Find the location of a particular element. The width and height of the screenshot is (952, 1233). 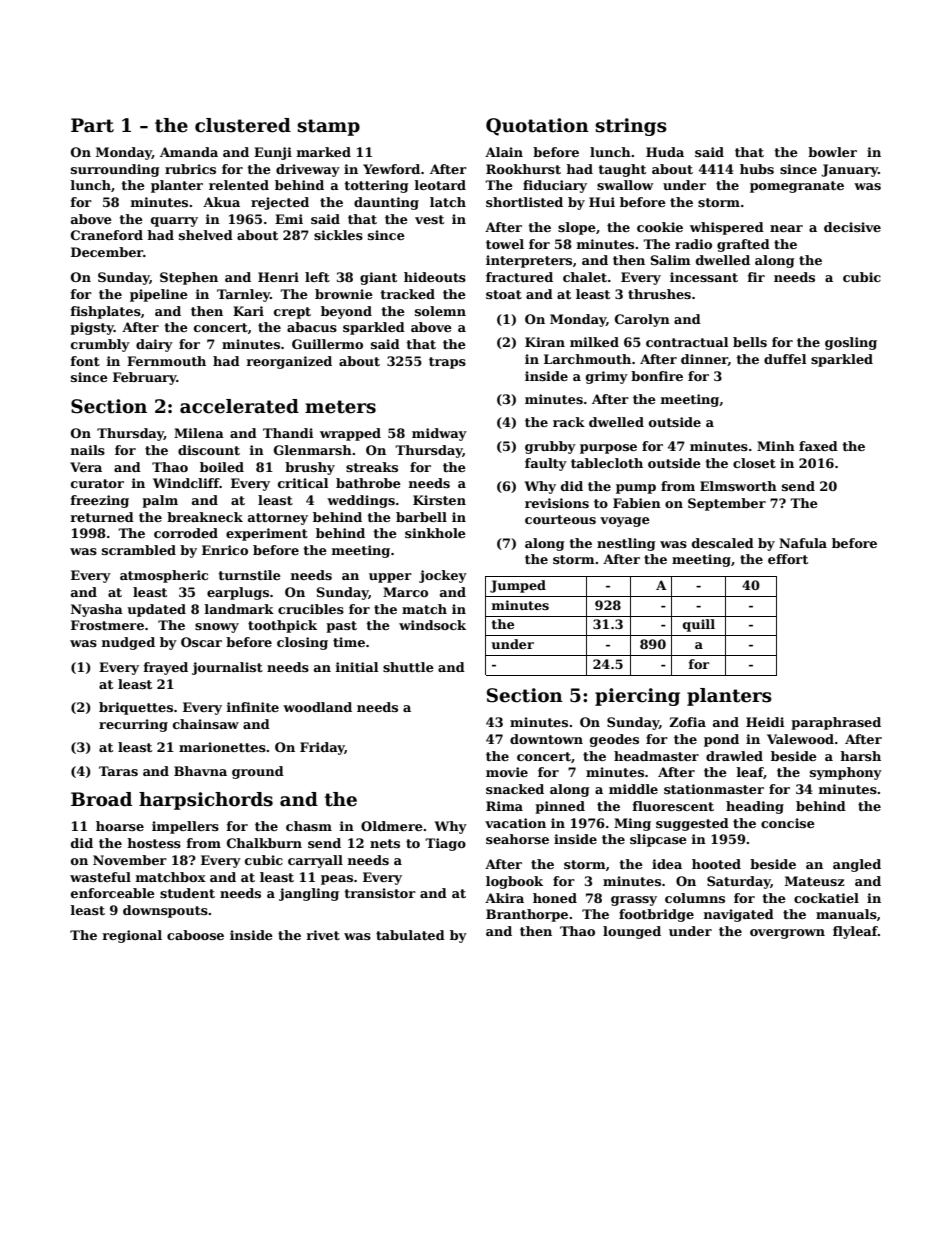

strings is located at coordinates (631, 127).
